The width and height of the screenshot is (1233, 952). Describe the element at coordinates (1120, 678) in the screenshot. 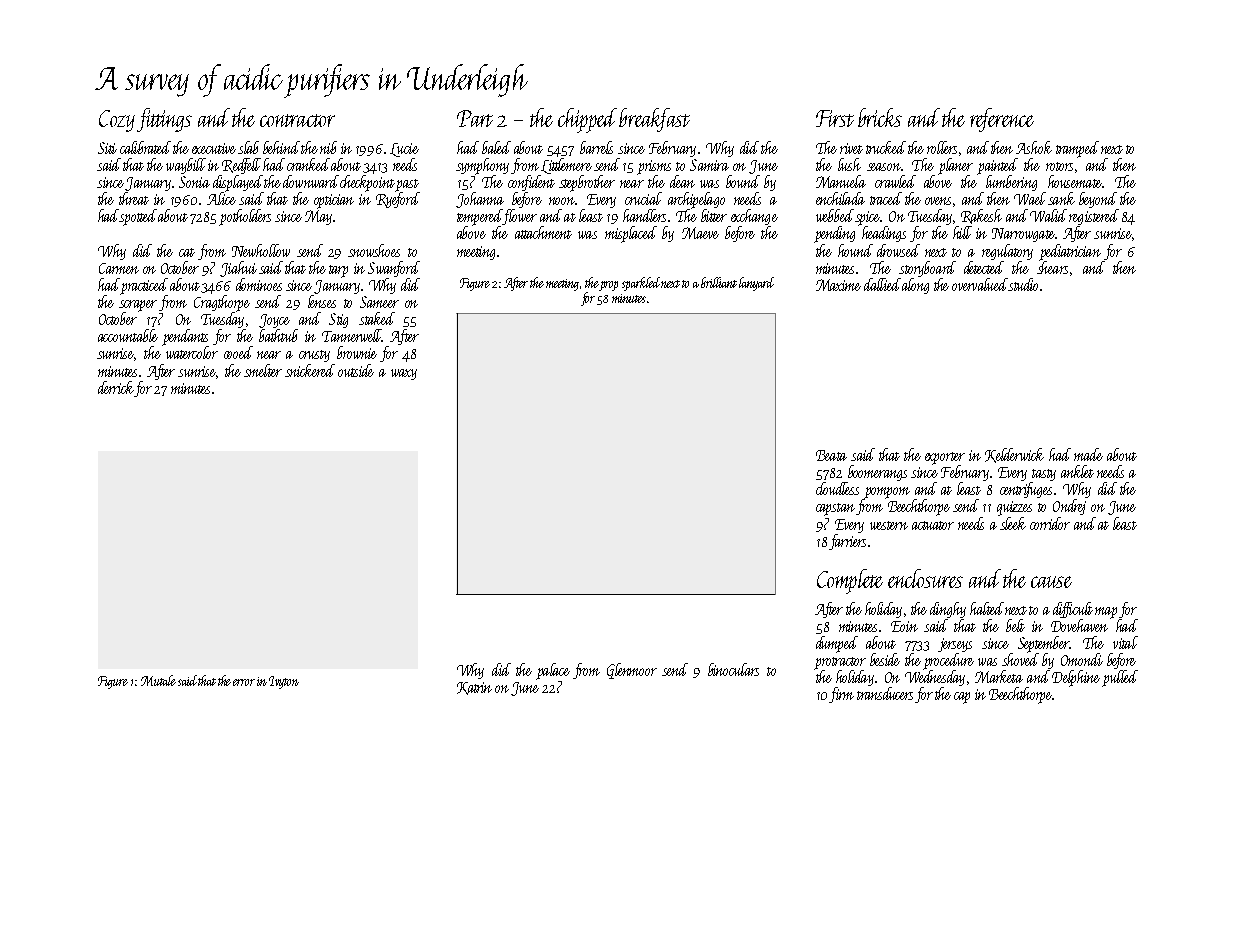

I see `pulled` at that location.
